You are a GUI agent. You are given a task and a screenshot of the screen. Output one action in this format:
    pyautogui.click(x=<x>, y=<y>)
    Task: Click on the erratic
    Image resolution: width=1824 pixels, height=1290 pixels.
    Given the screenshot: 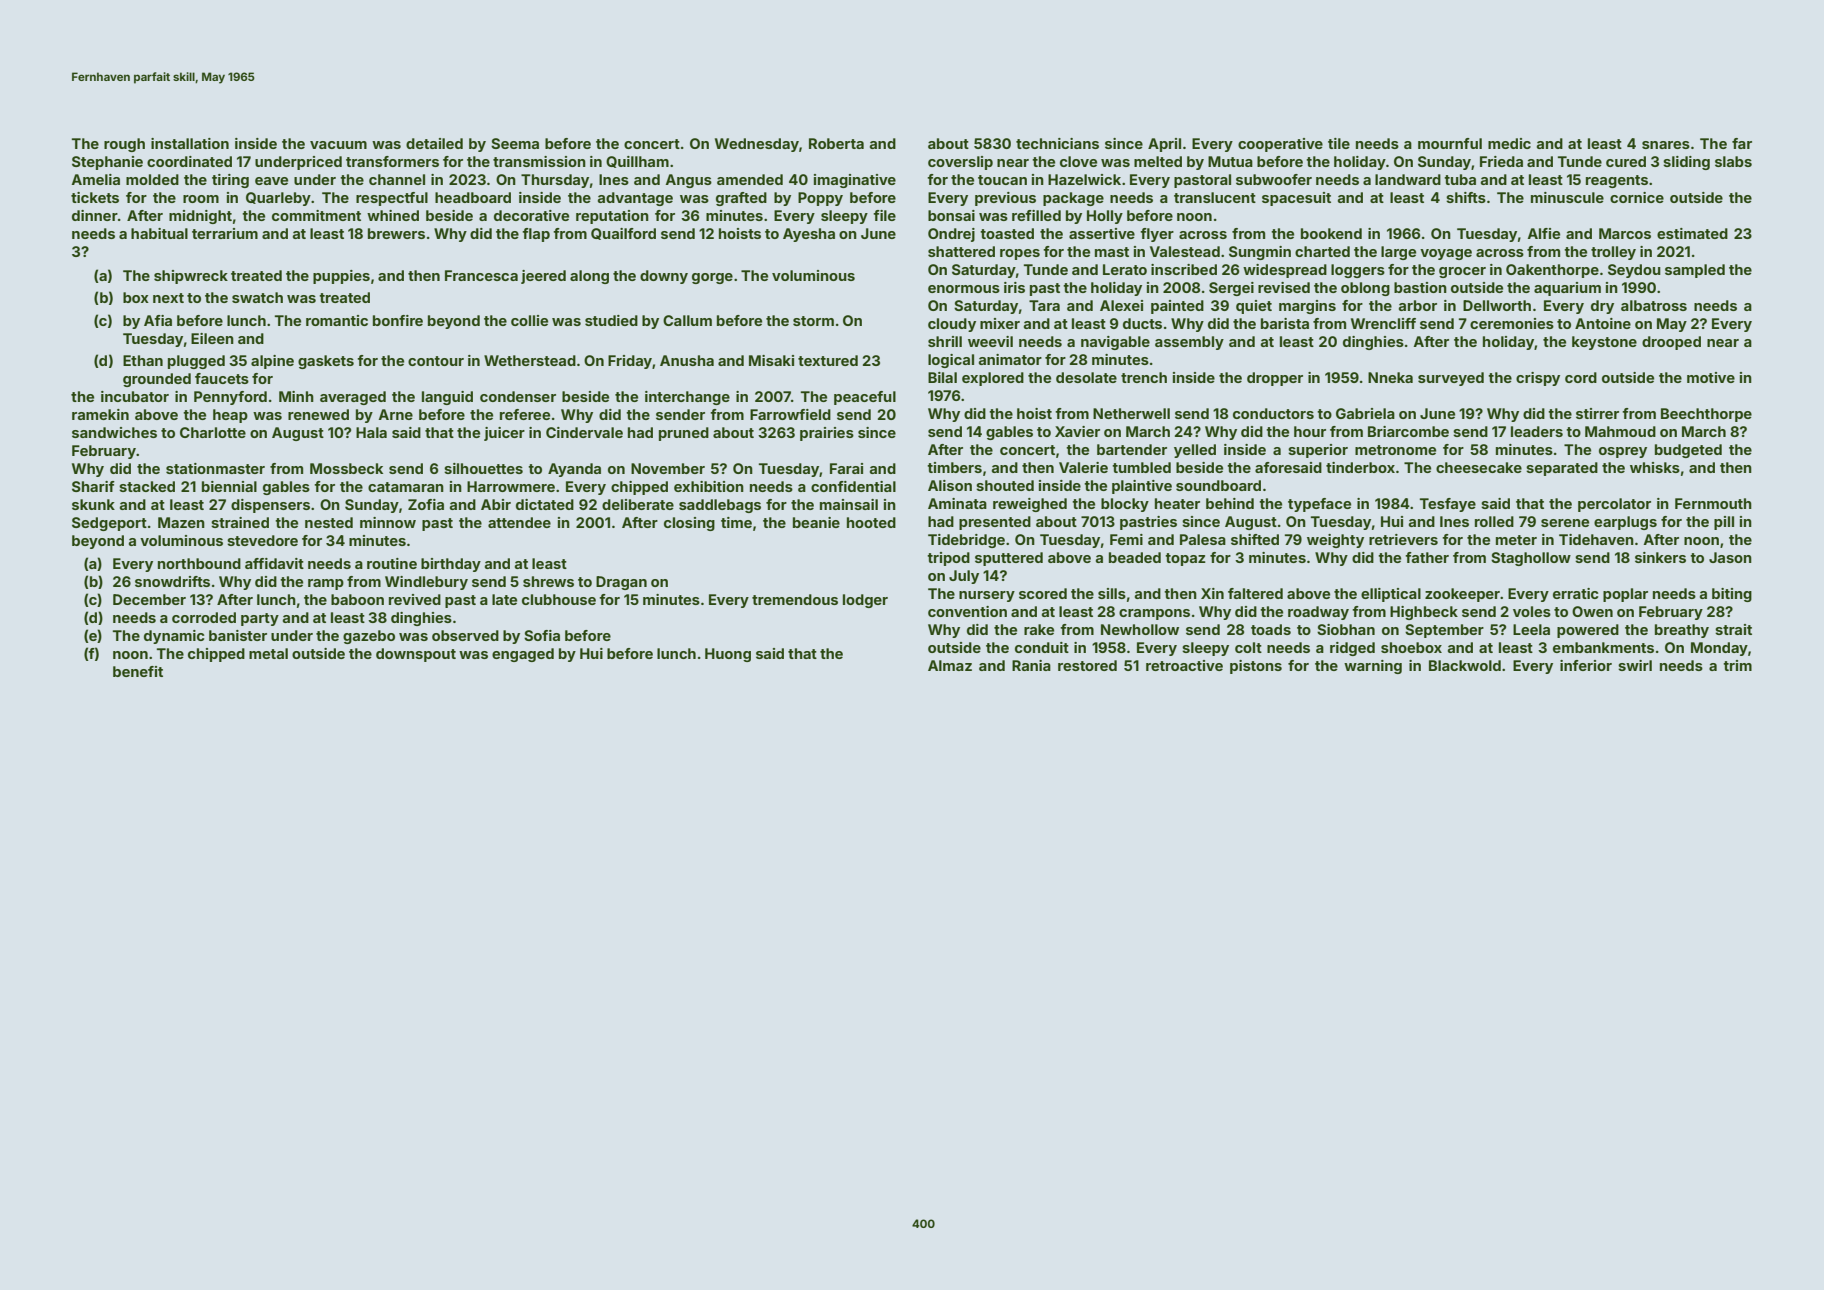 What is the action you would take?
    pyautogui.click(x=1575, y=593)
